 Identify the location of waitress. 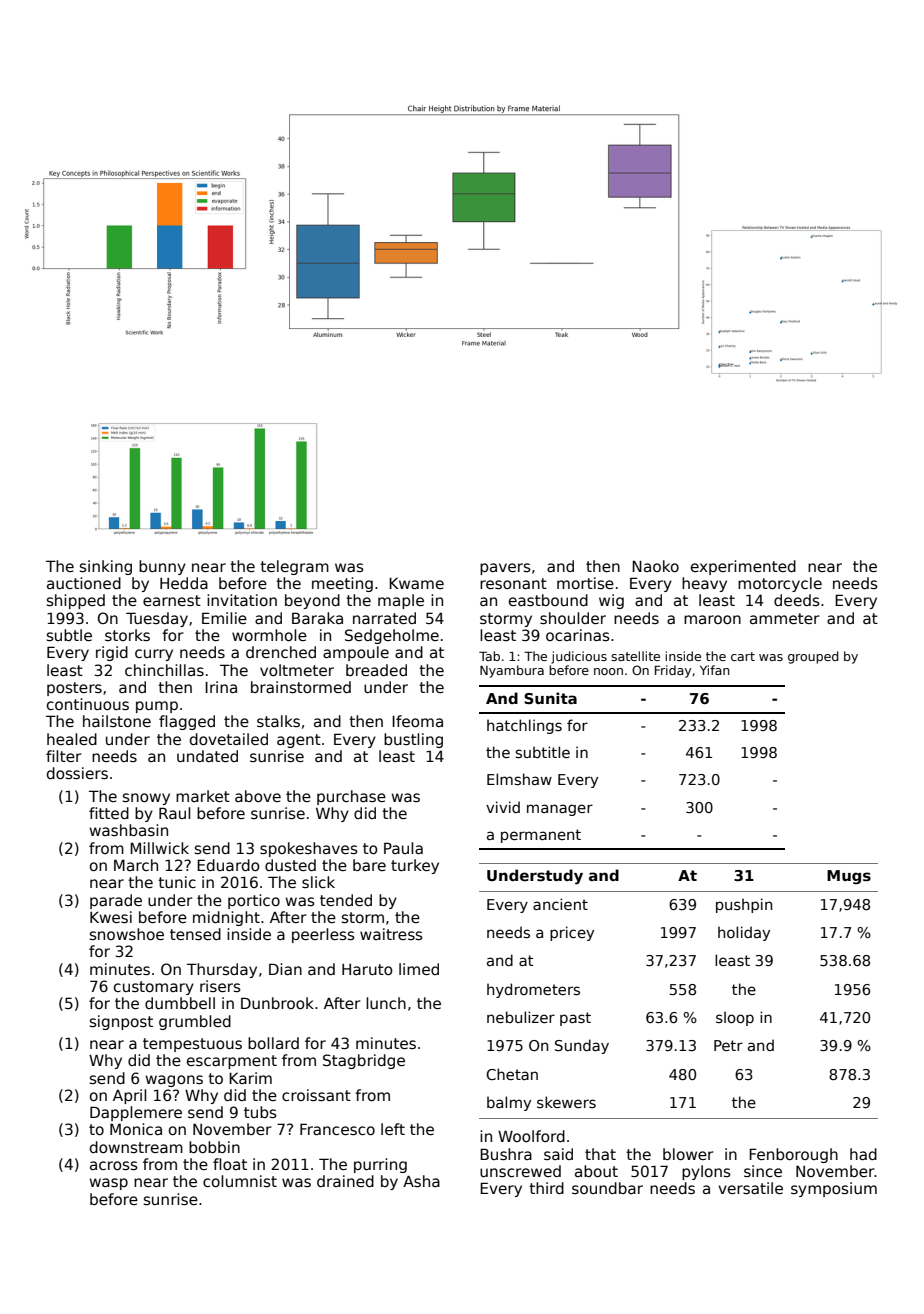
(391, 934).
